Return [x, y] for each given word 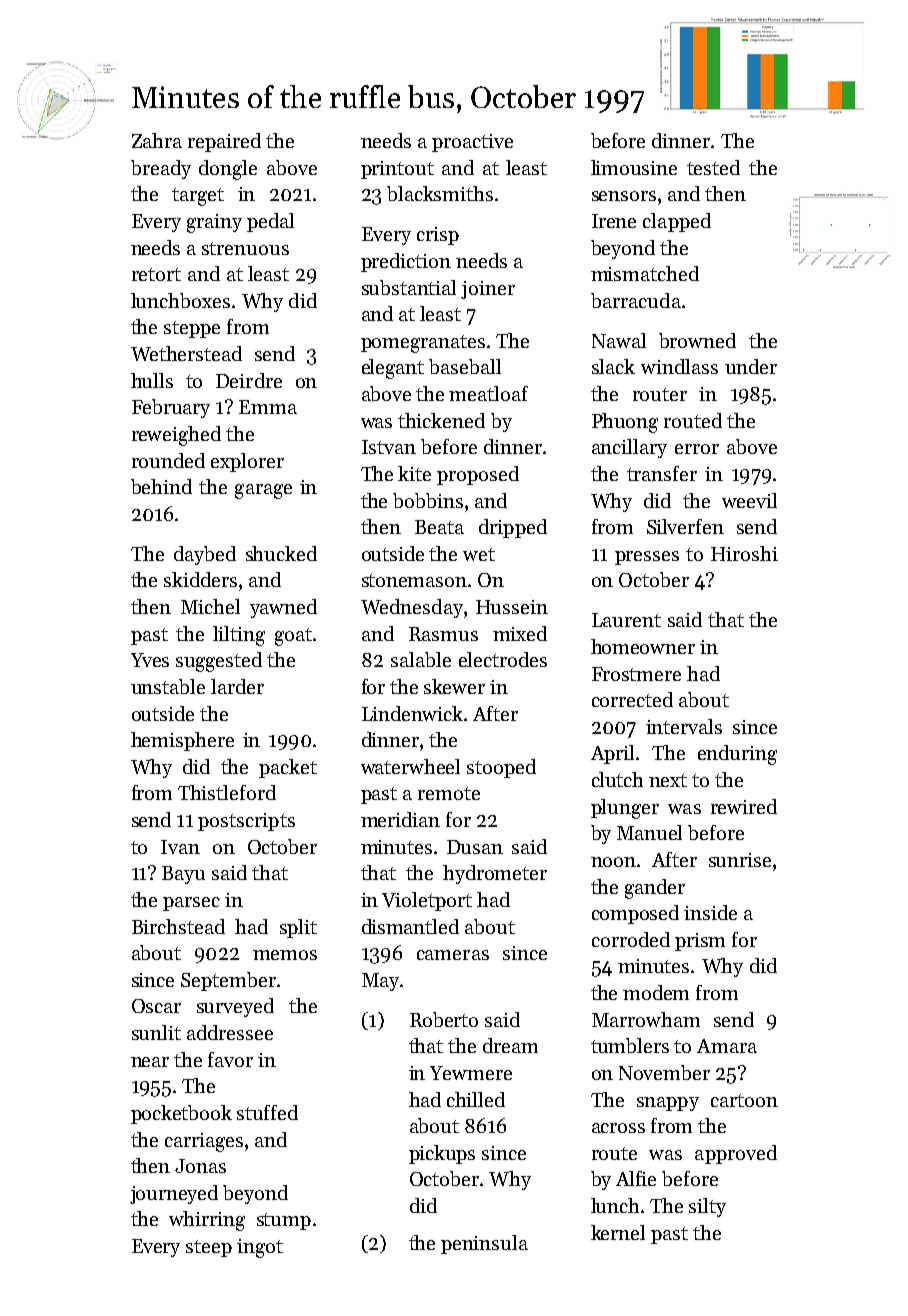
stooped [501, 768]
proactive [472, 143]
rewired [744, 806]
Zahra [157, 140]
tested [713, 167]
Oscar [156, 1006]
